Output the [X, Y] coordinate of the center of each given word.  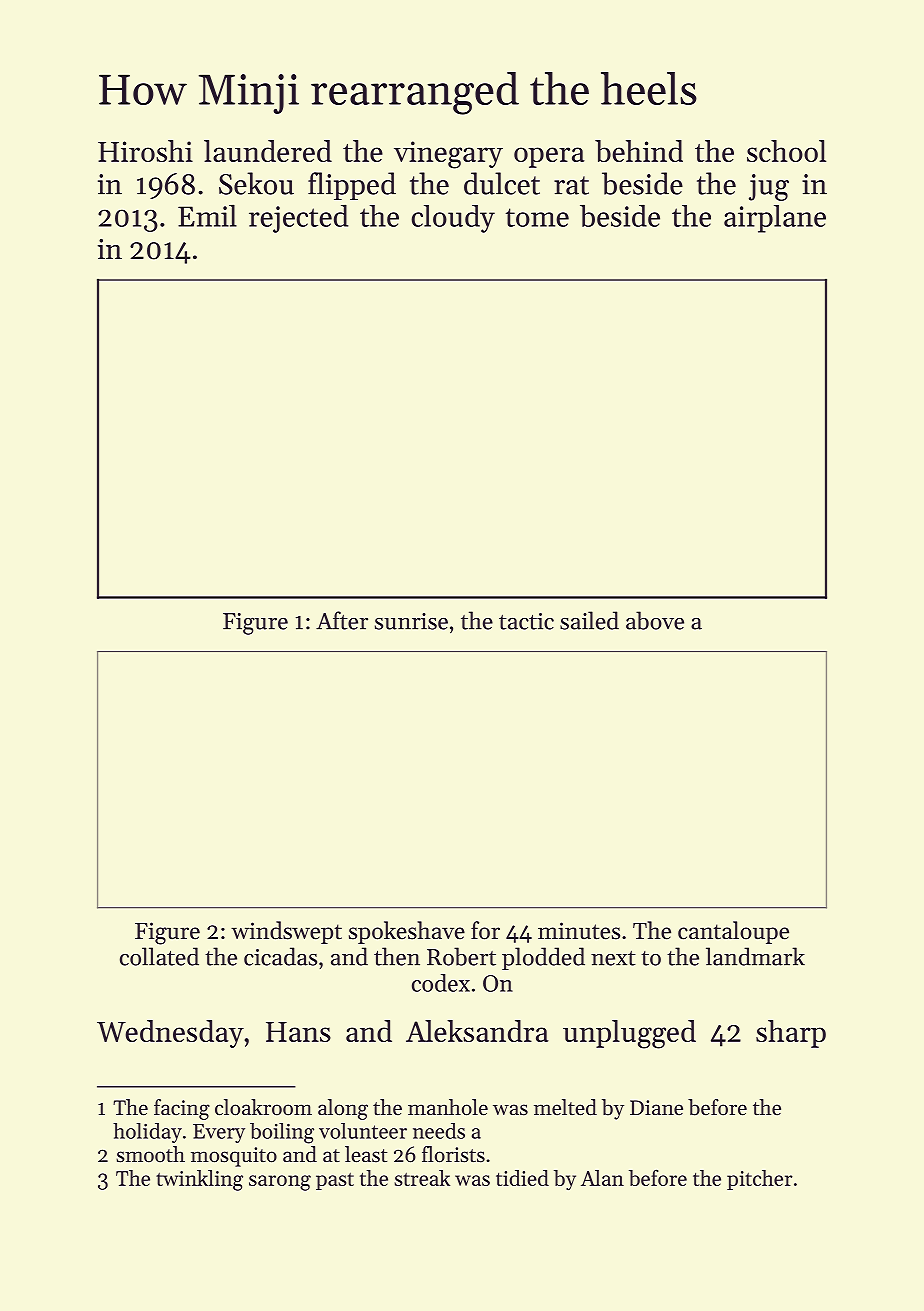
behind [639, 151]
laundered [268, 151]
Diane [656, 1108]
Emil [207, 215]
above [655, 620]
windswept [286, 932]
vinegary [448, 155]
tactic [526, 621]
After [342, 620]
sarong [280, 1183]
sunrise [411, 621]
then [397, 956]
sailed [589, 620]
